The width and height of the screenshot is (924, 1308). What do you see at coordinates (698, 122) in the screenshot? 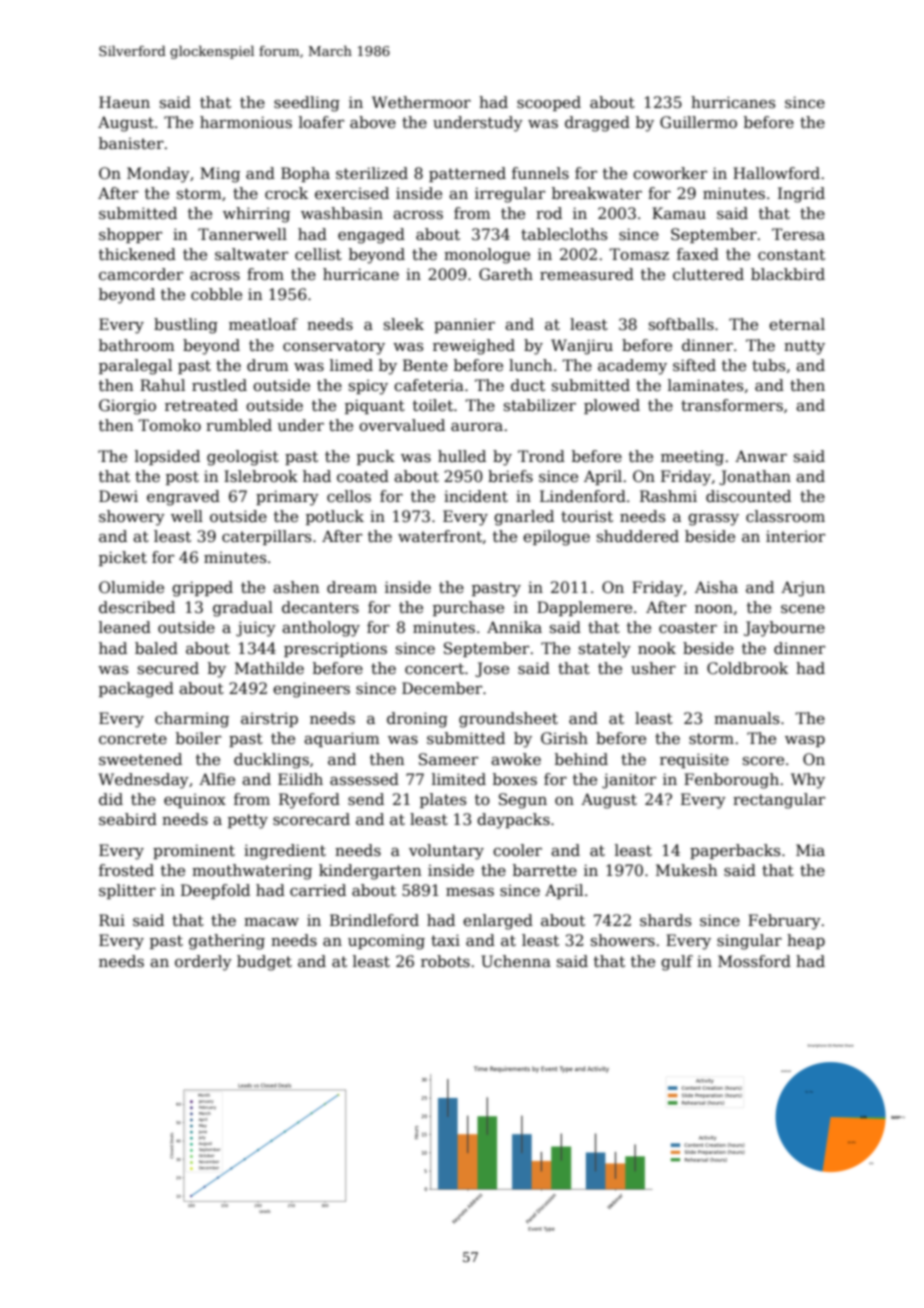
I see `Guillermo` at bounding box center [698, 122].
